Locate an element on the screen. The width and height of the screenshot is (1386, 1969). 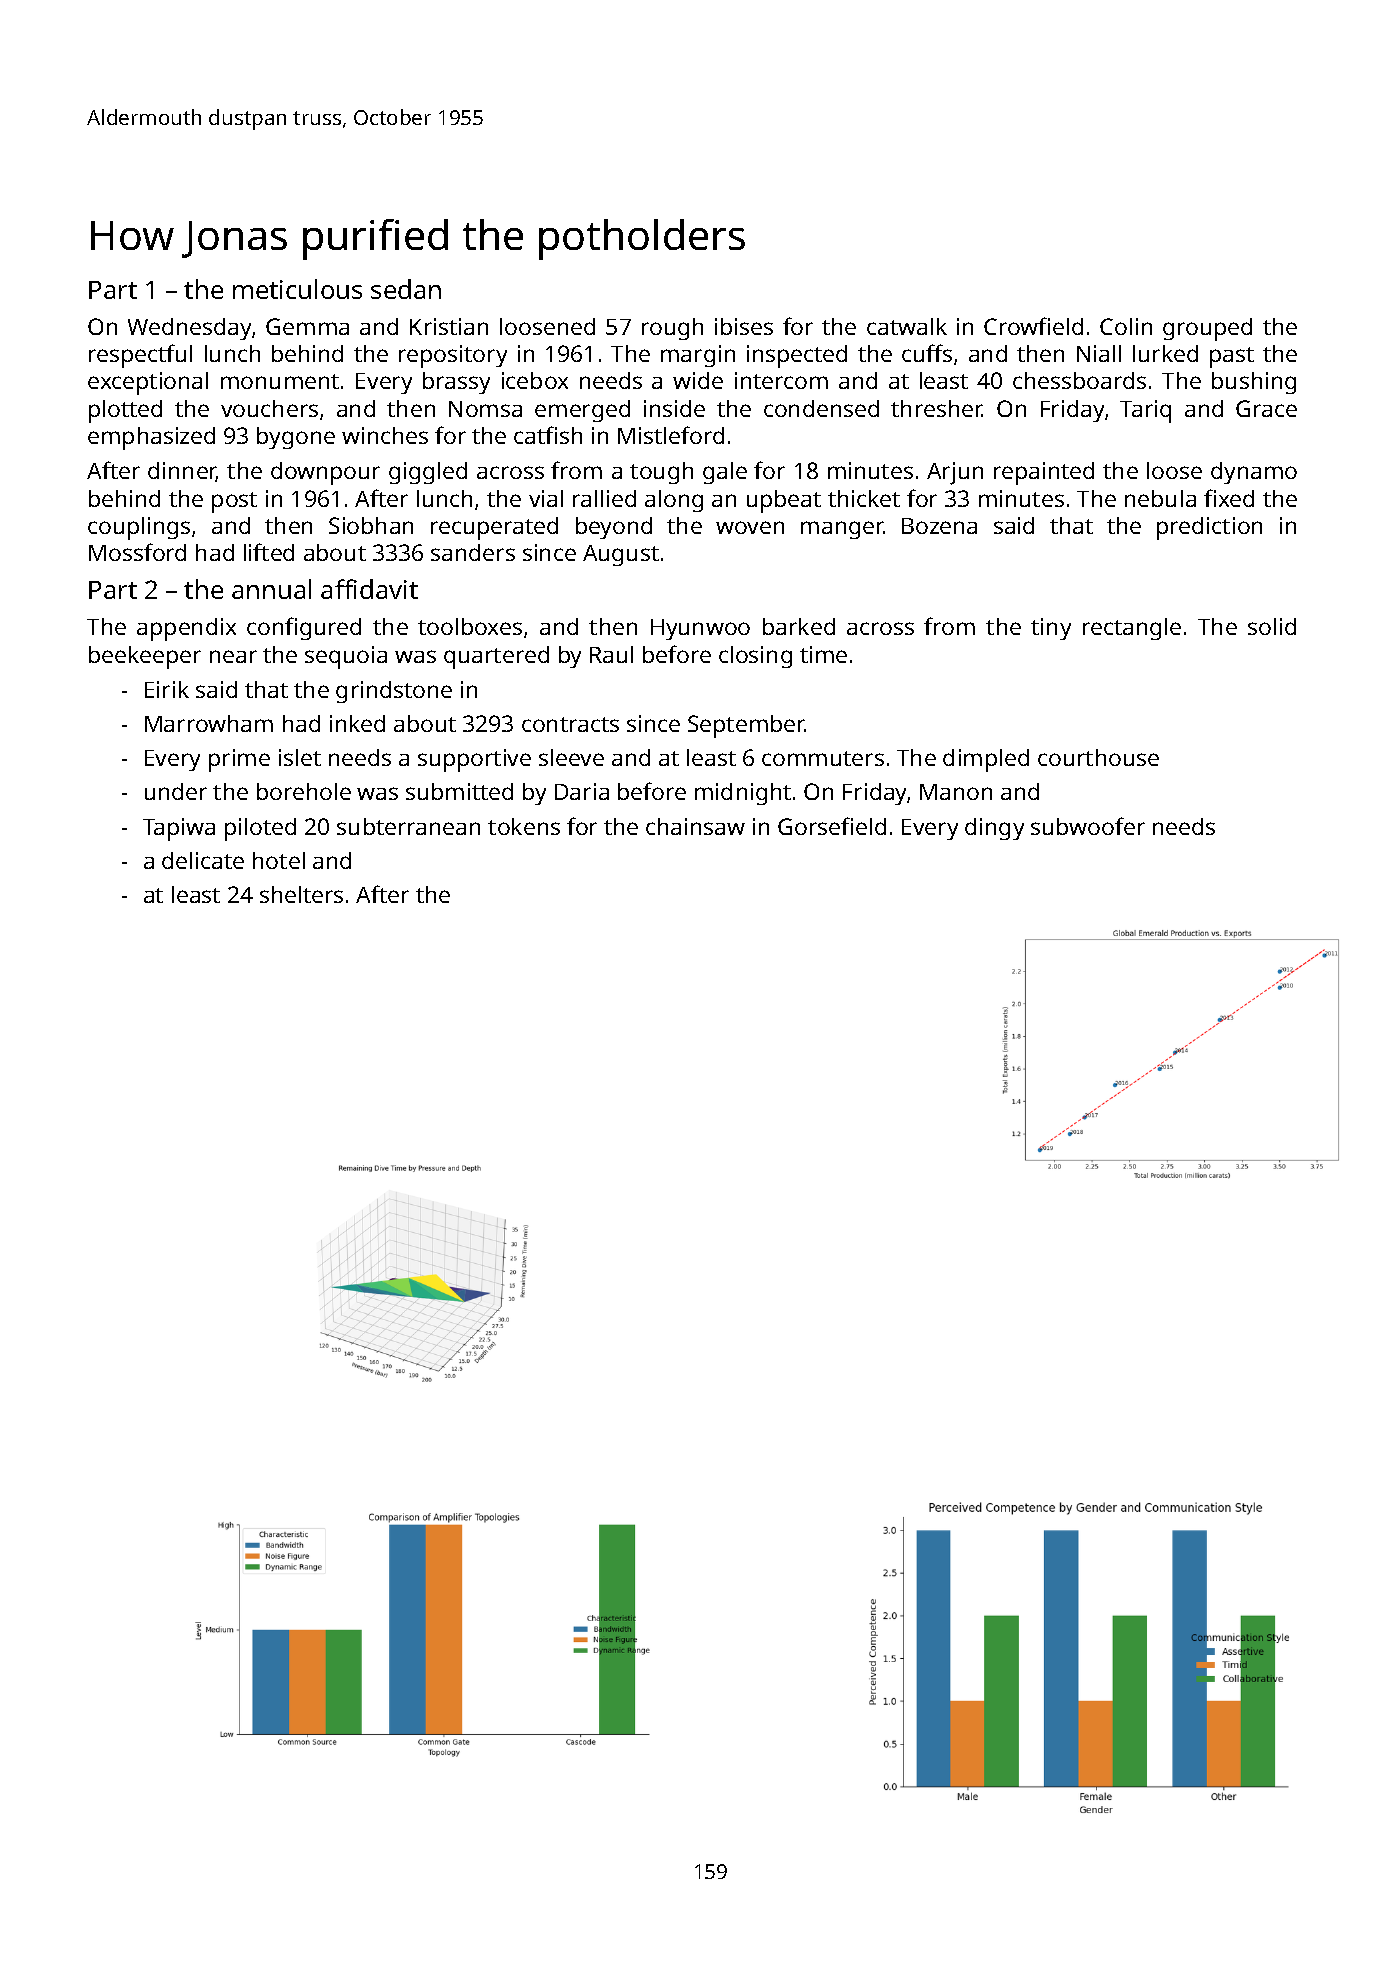
closing is located at coordinates (755, 657).
